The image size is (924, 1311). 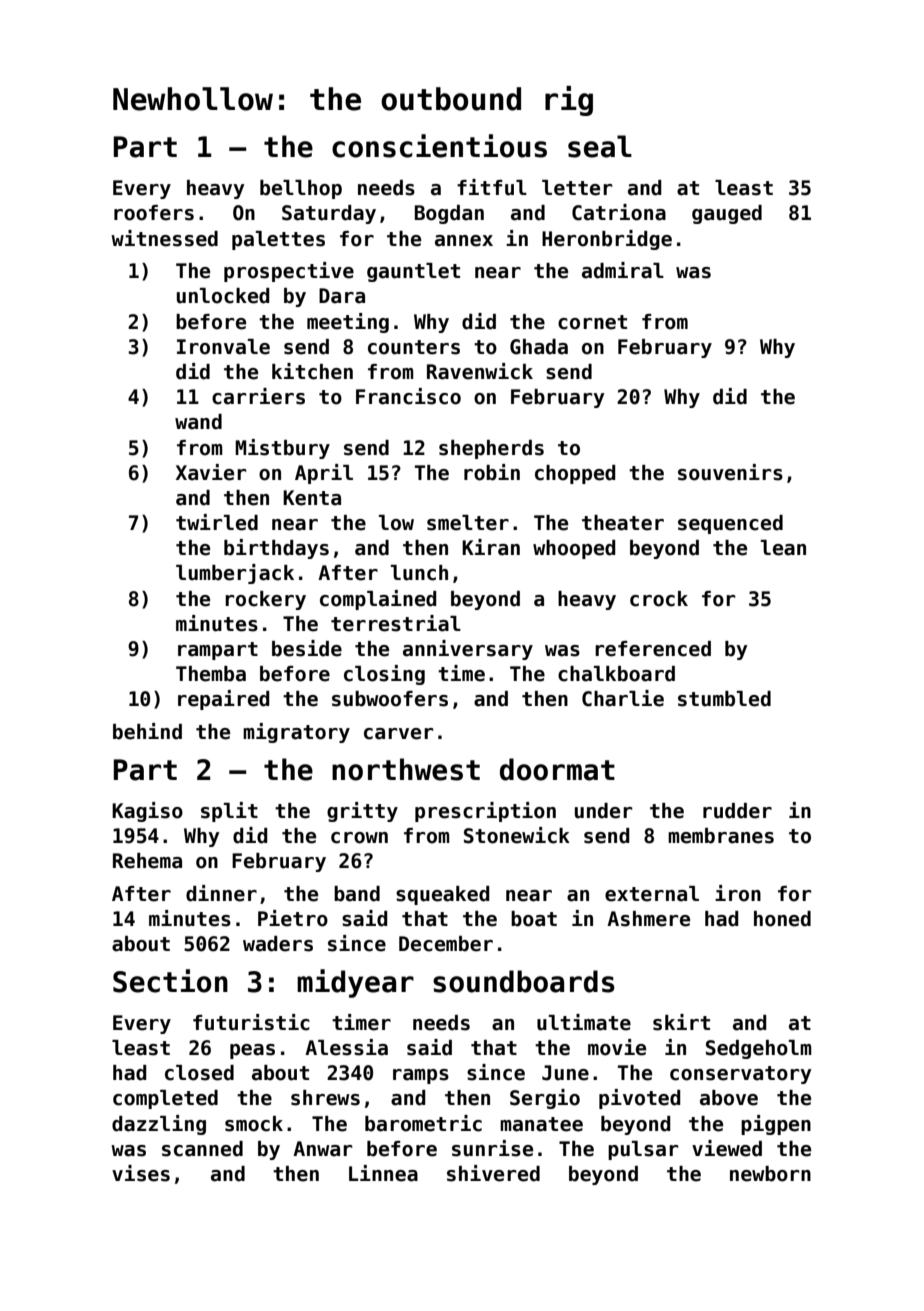 I want to click on newborn, so click(x=770, y=1174).
